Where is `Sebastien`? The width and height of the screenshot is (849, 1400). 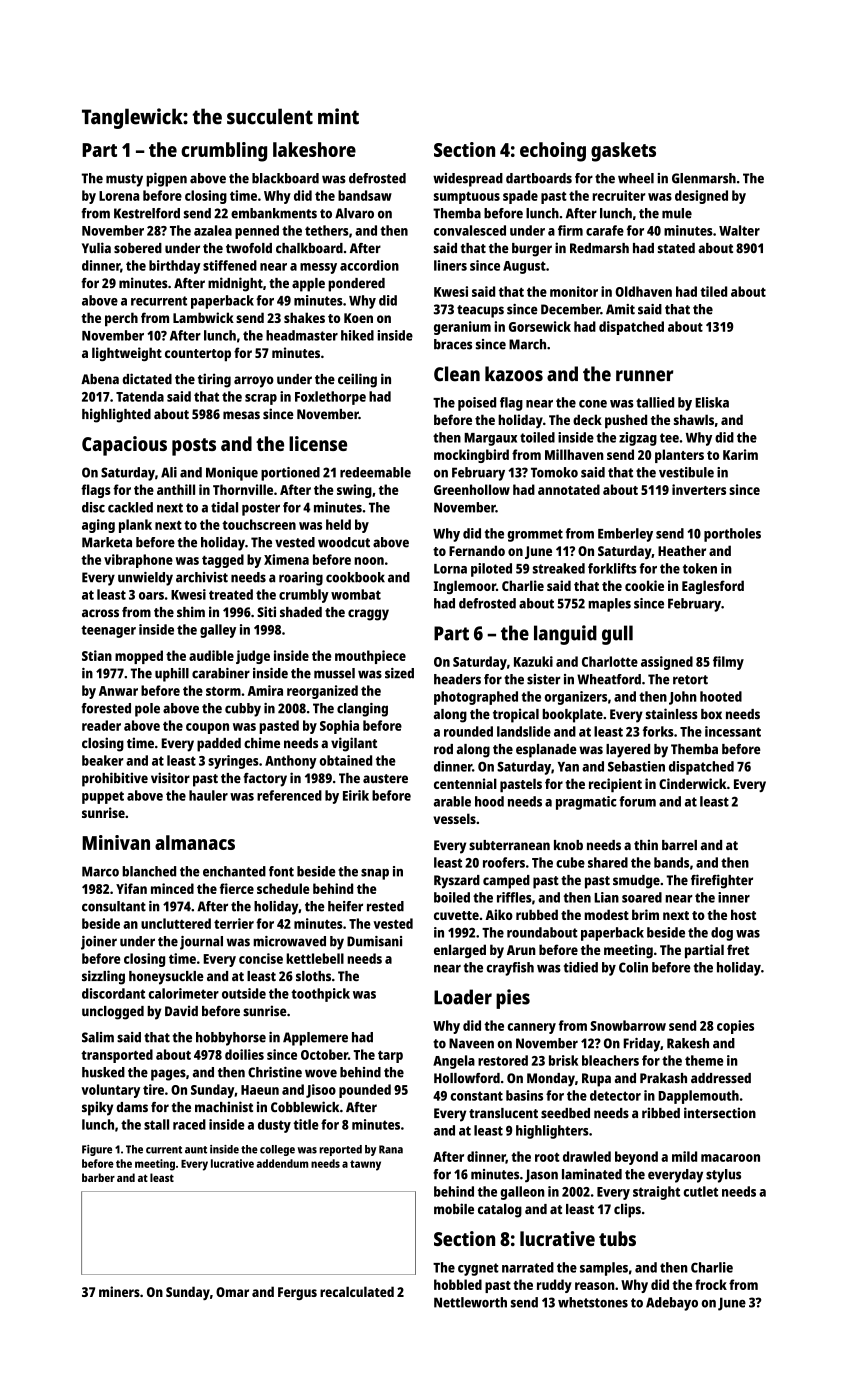
Sebastien is located at coordinates (636, 766).
